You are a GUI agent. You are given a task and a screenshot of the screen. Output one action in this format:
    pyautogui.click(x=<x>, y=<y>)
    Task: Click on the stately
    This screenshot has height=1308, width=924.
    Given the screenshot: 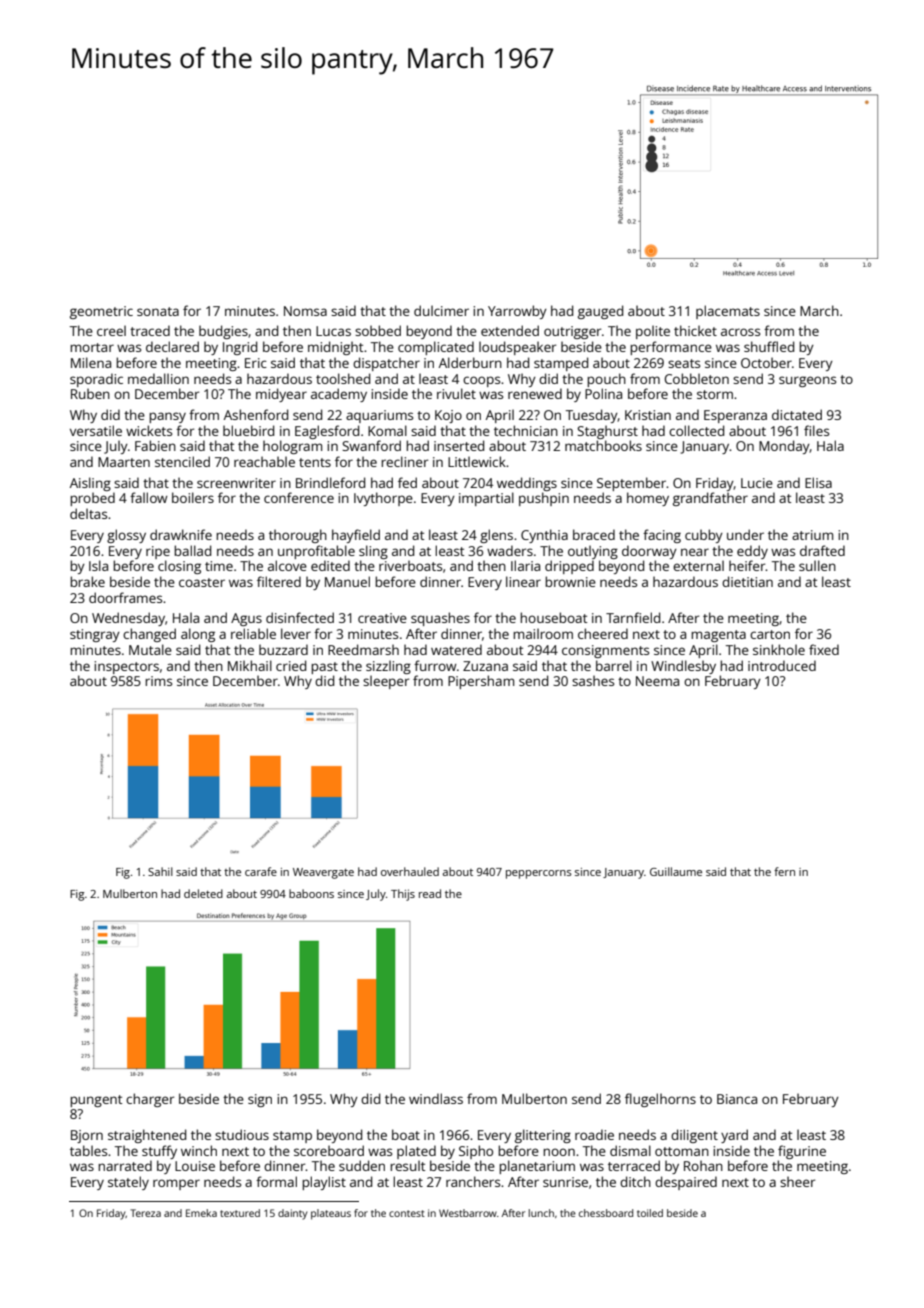 What is the action you would take?
    pyautogui.click(x=128, y=1183)
